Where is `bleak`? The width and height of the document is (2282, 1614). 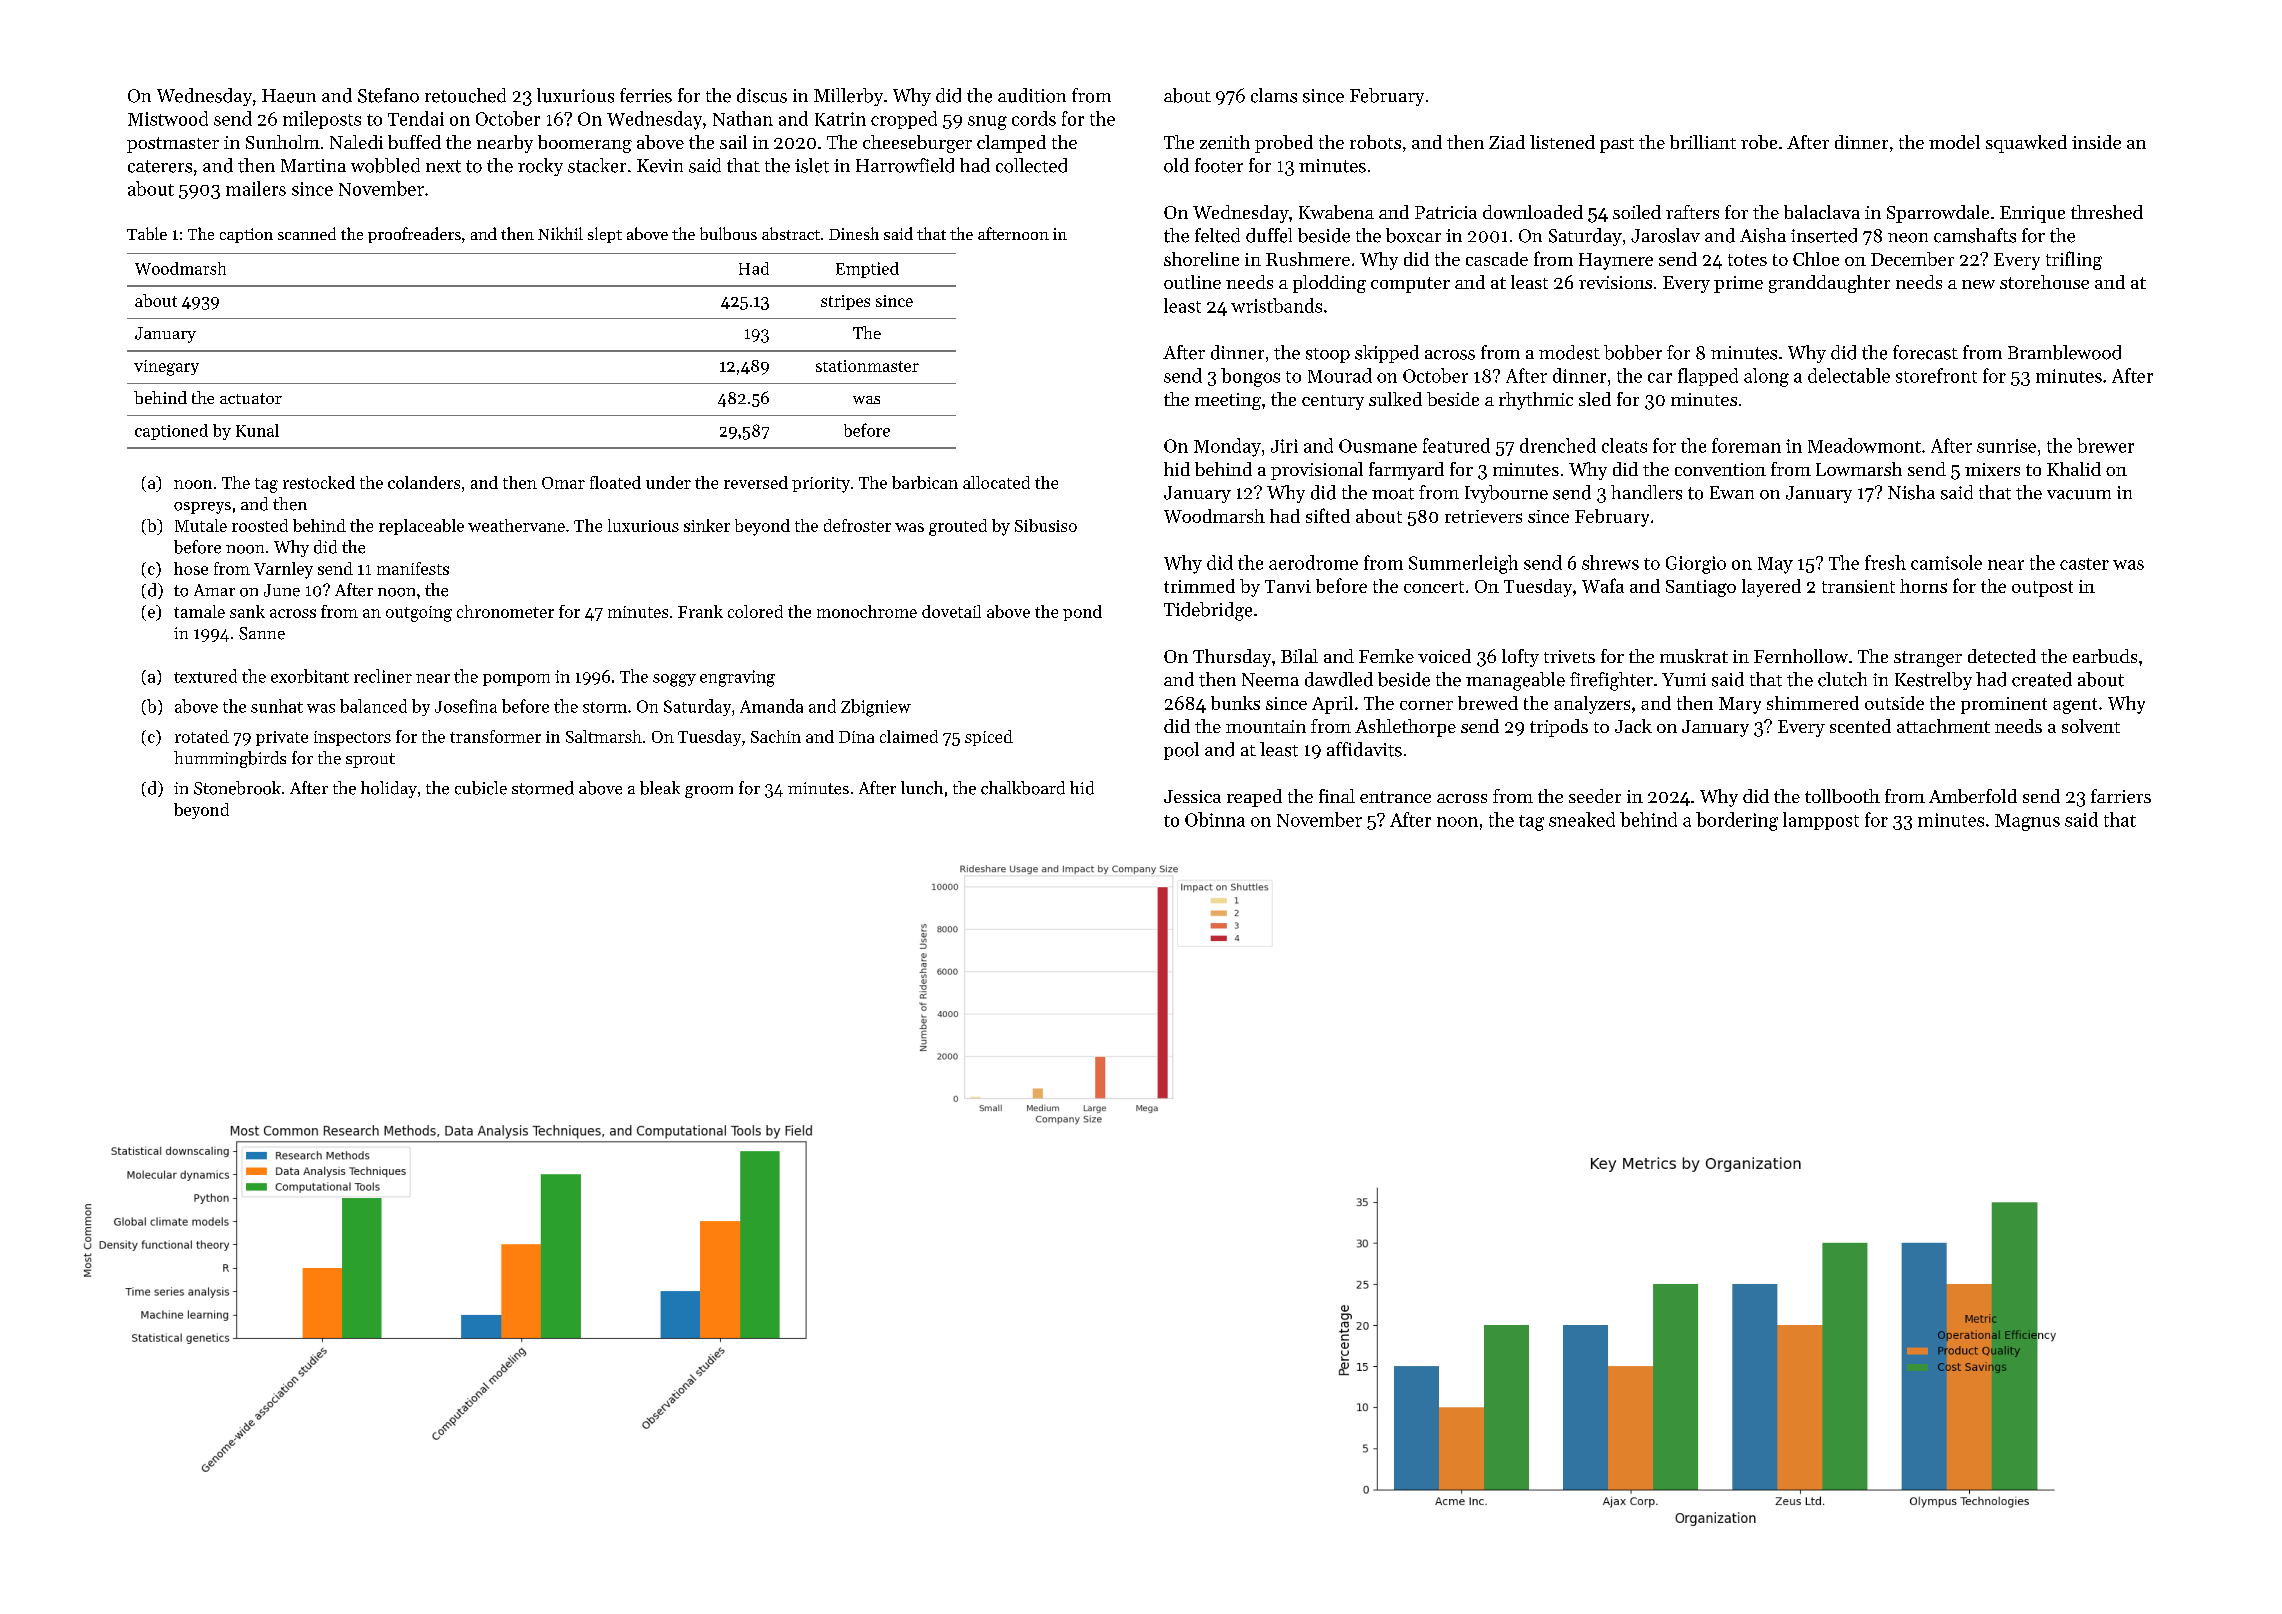
bleak is located at coordinates (660, 788).
